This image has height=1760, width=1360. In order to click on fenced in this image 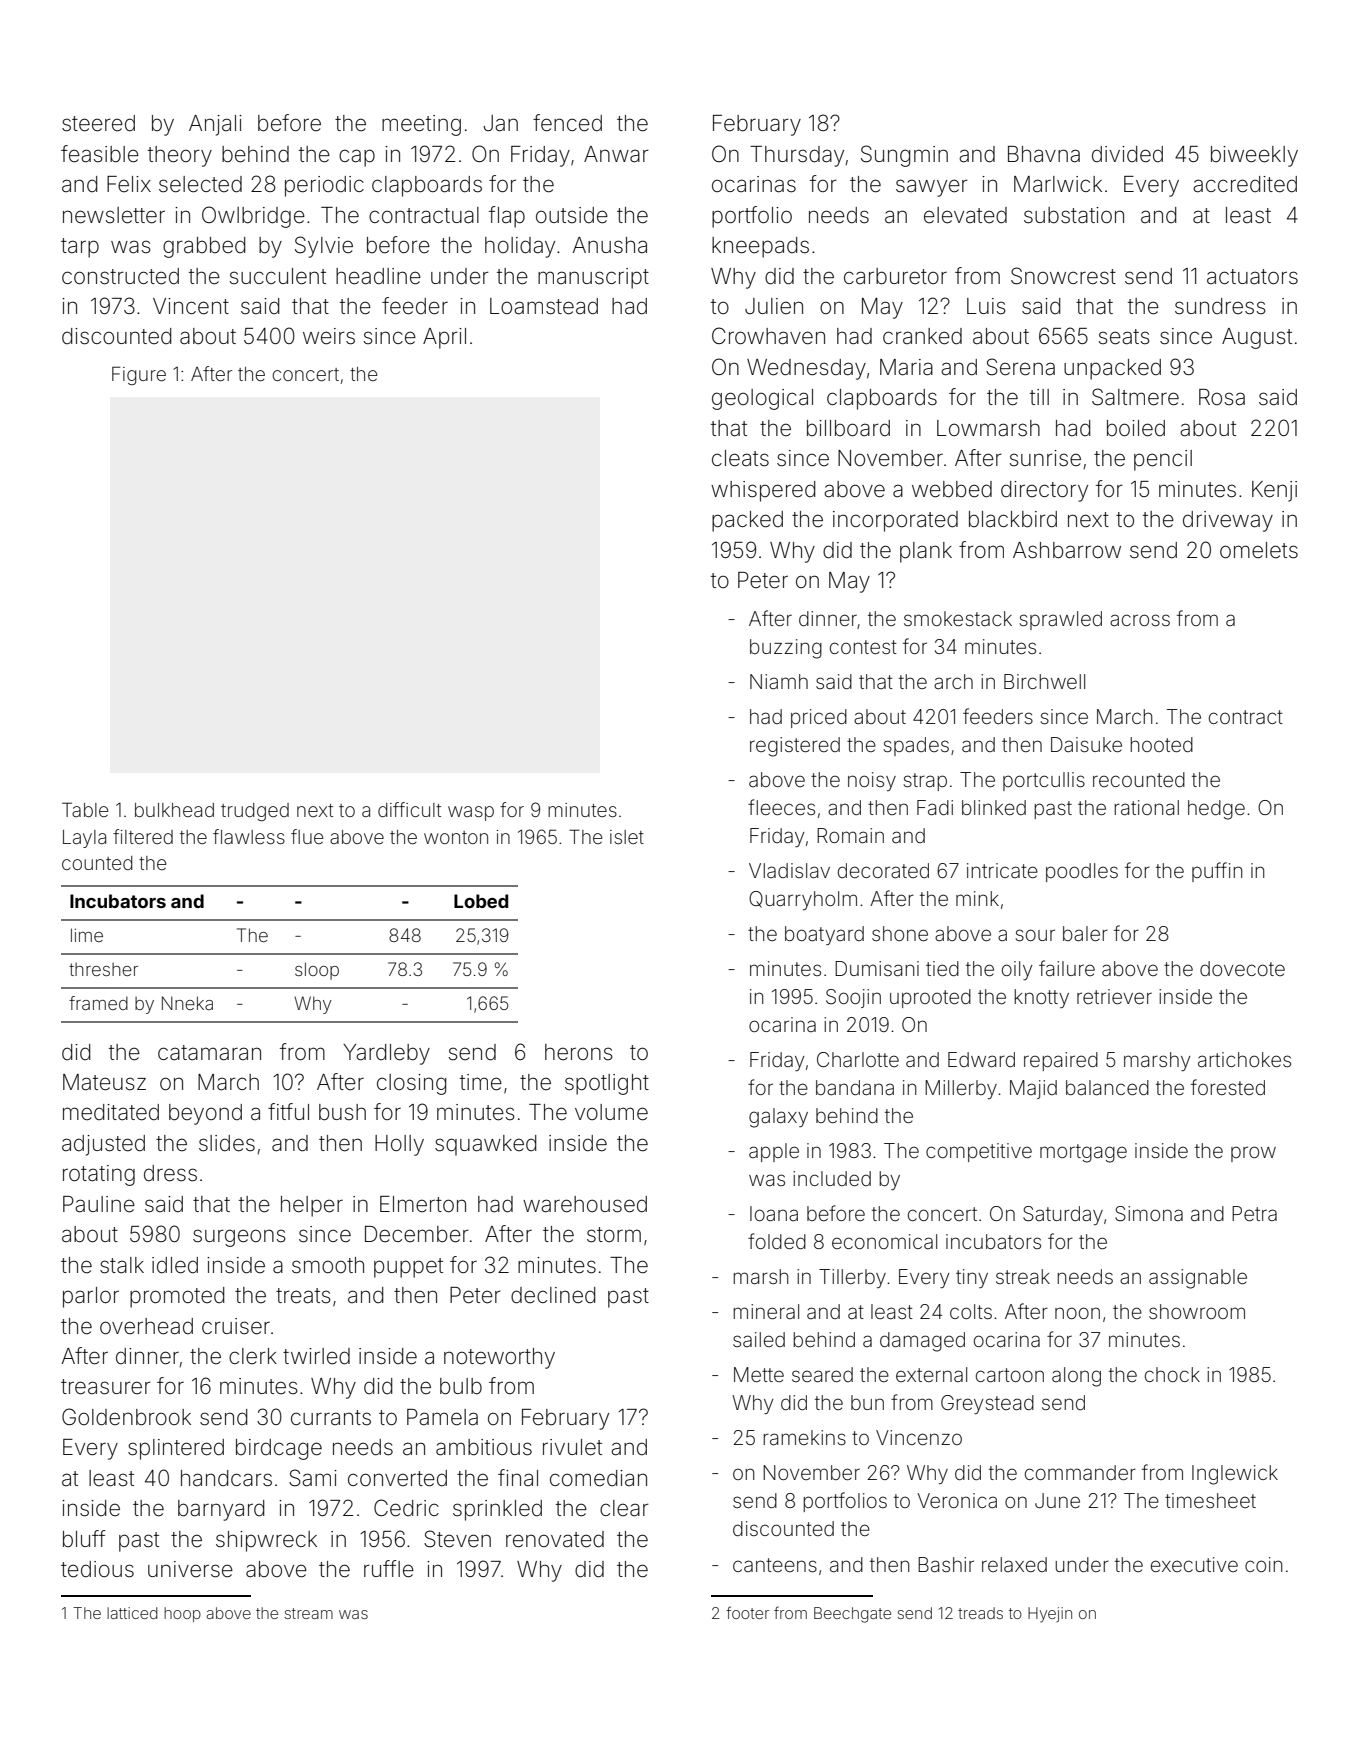, I will do `click(567, 123)`.
